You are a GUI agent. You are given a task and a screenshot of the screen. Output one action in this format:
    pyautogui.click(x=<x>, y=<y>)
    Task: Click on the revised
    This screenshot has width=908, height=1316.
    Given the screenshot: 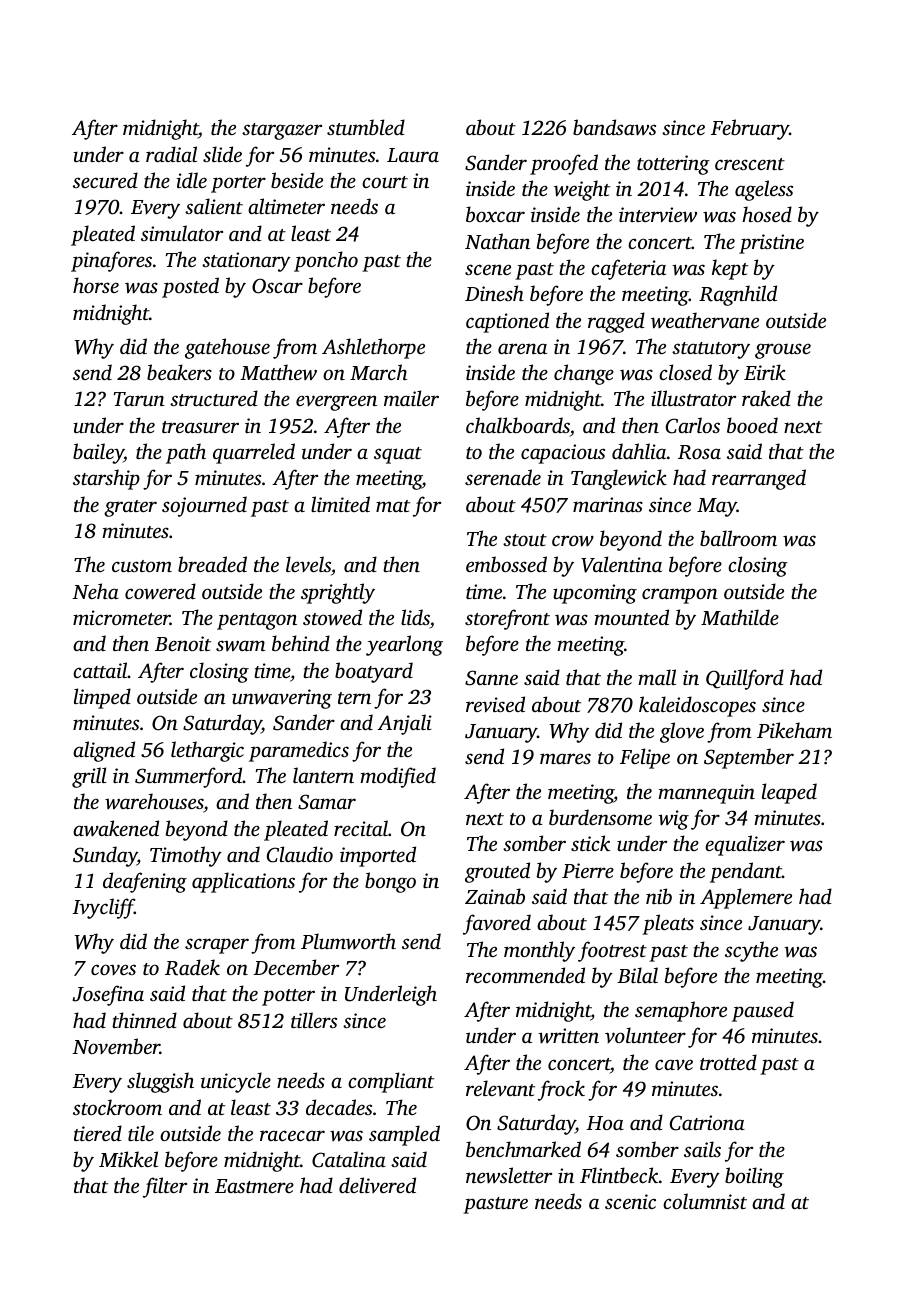 What is the action you would take?
    pyautogui.click(x=495, y=704)
